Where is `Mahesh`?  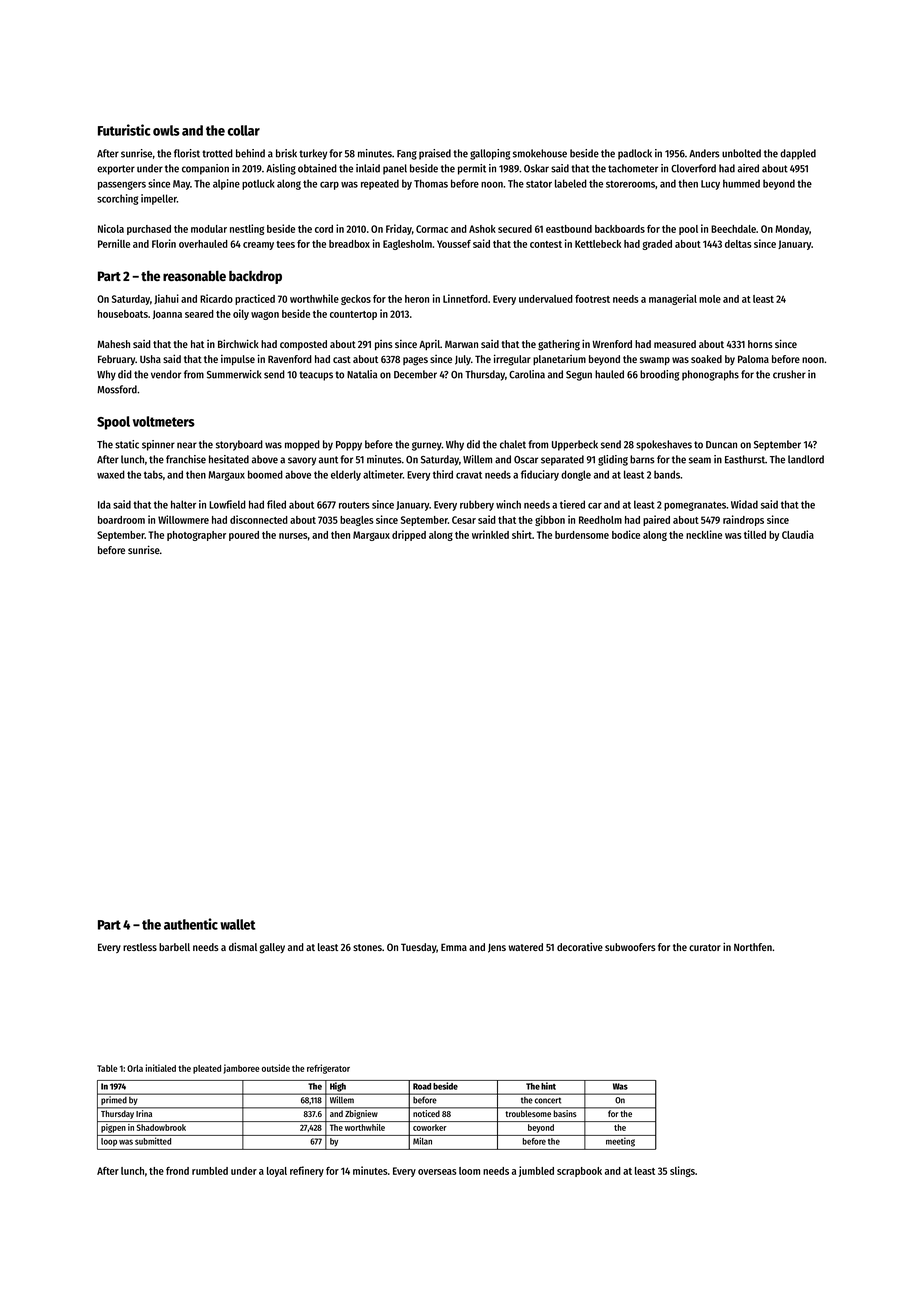 Mahesh is located at coordinates (113, 344).
